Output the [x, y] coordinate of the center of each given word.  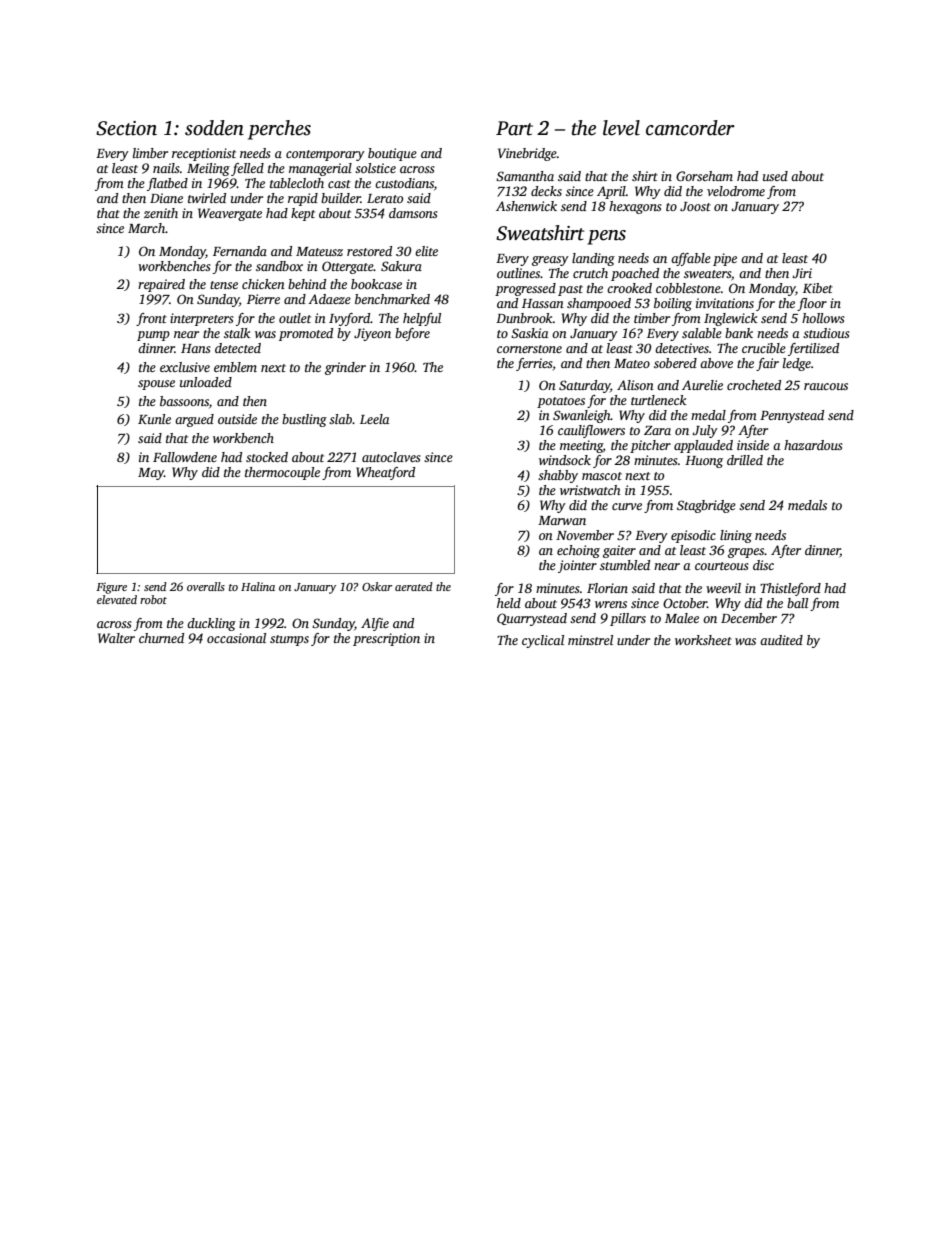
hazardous [813, 445]
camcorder [690, 128]
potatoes [561, 402]
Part [514, 128]
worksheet [703, 640]
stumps [289, 640]
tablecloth [297, 183]
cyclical [543, 641]
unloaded [206, 382]
